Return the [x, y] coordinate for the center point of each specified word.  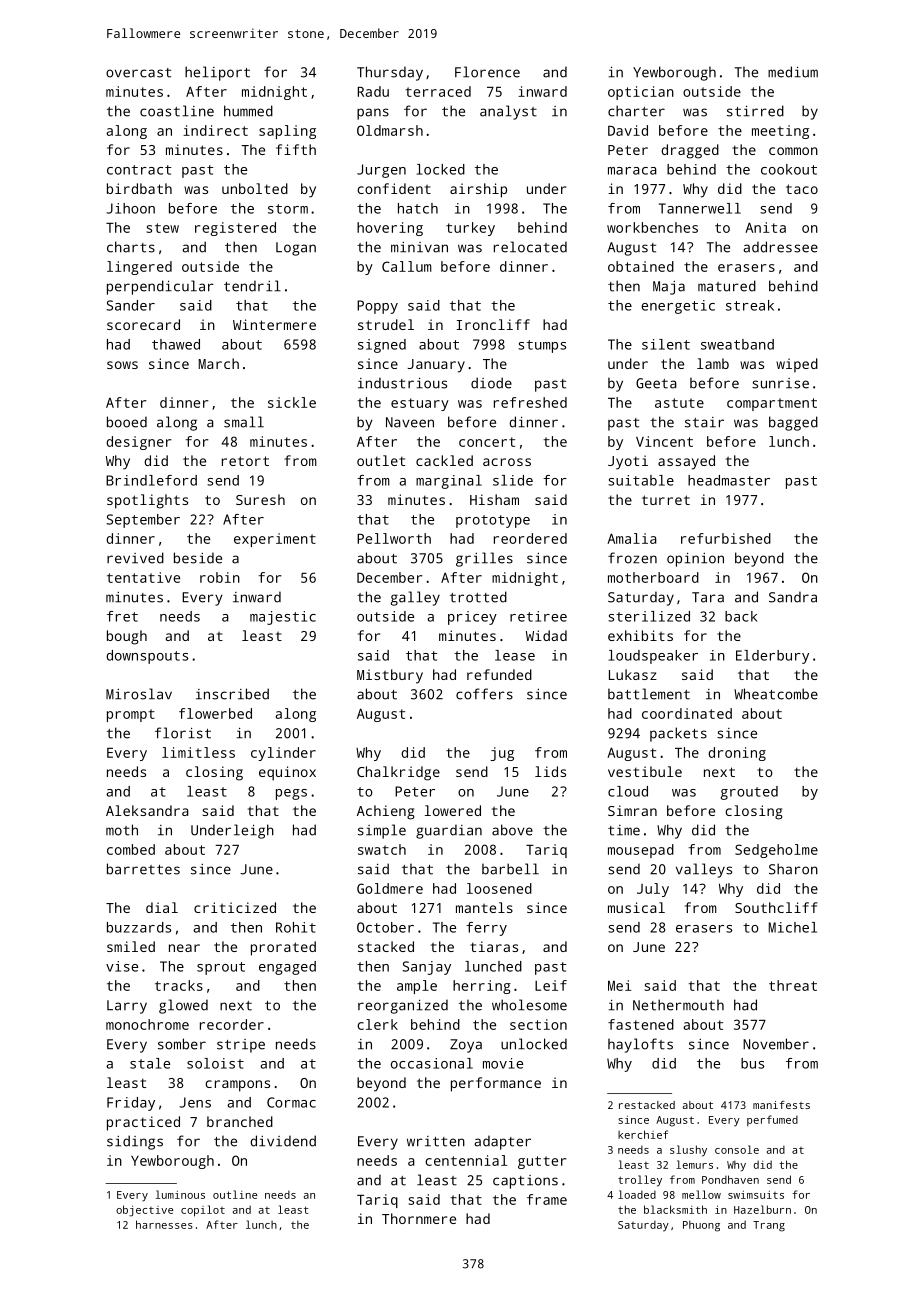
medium [793, 72]
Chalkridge [398, 773]
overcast [138, 73]
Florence [487, 72]
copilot [203, 1211]
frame [547, 1199]
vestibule [645, 771]
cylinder [283, 754]
